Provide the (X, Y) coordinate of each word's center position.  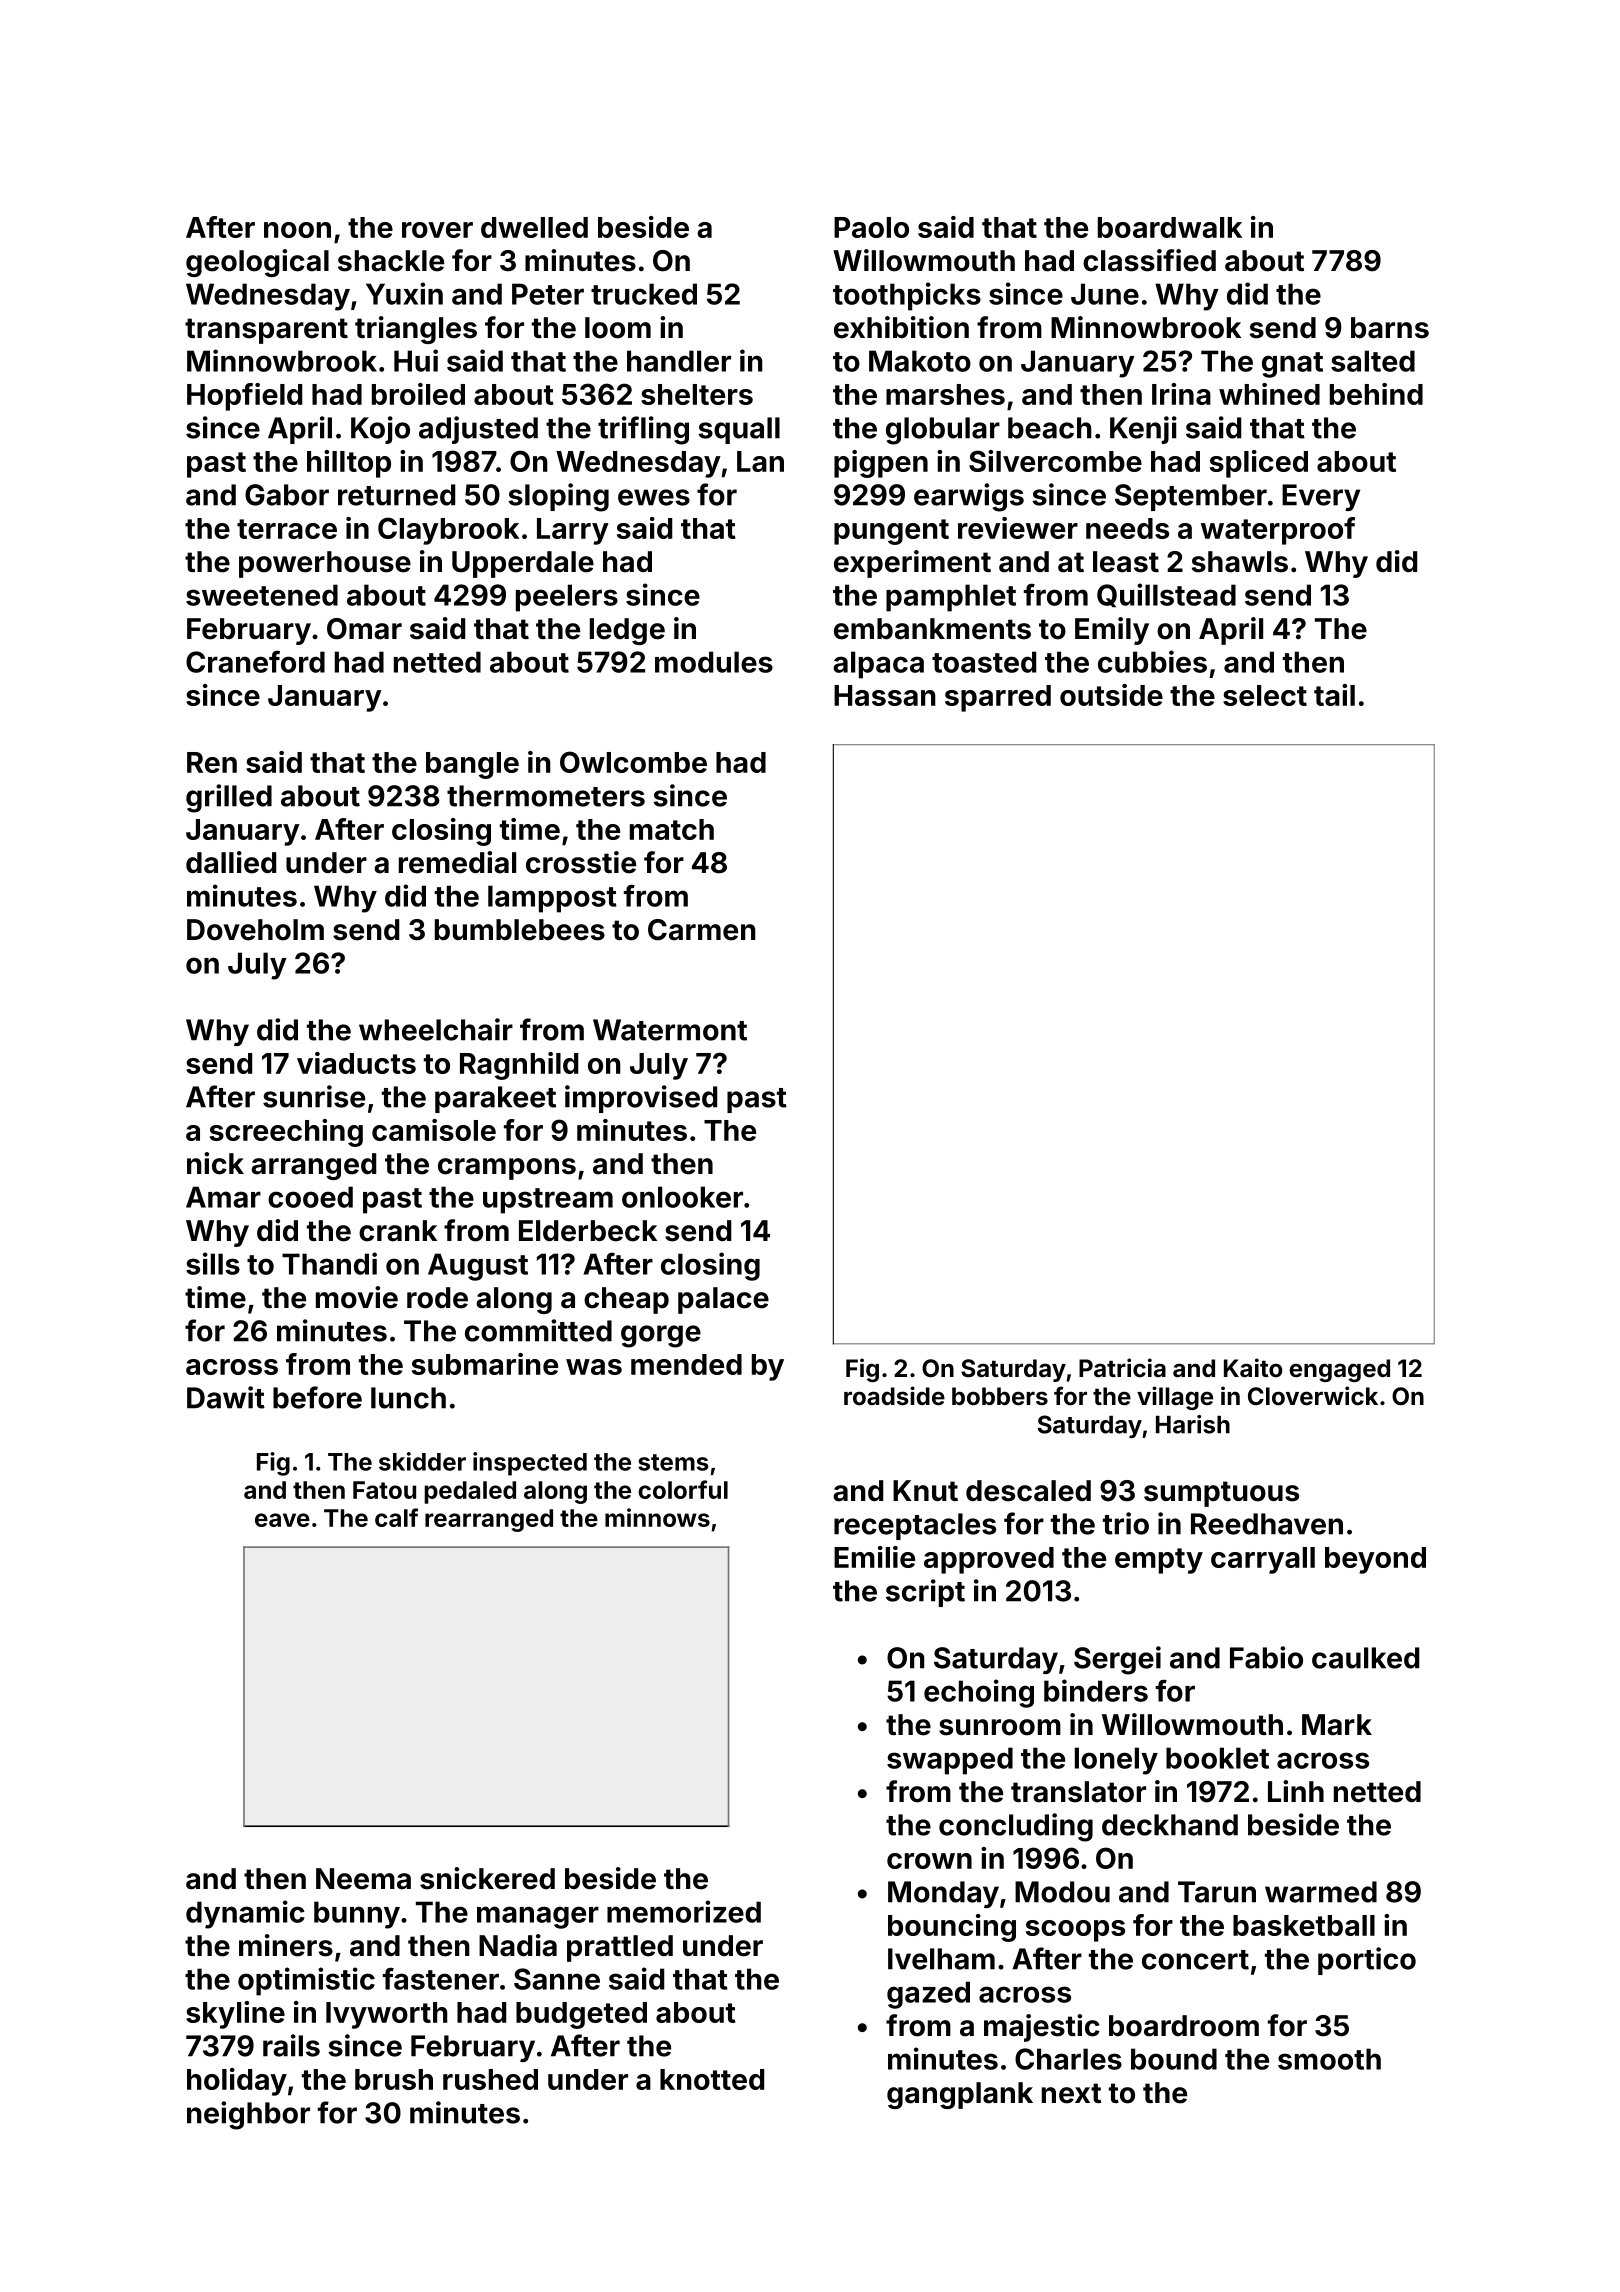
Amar (223, 1197)
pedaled (470, 1492)
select (1265, 695)
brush (394, 2079)
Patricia (1122, 1368)
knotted (712, 2079)
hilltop (349, 464)
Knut (925, 1490)
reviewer (1018, 528)
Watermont (670, 1030)
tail (1334, 695)
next (1071, 2093)
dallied (231, 862)
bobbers (1000, 1396)
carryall (1263, 1560)
